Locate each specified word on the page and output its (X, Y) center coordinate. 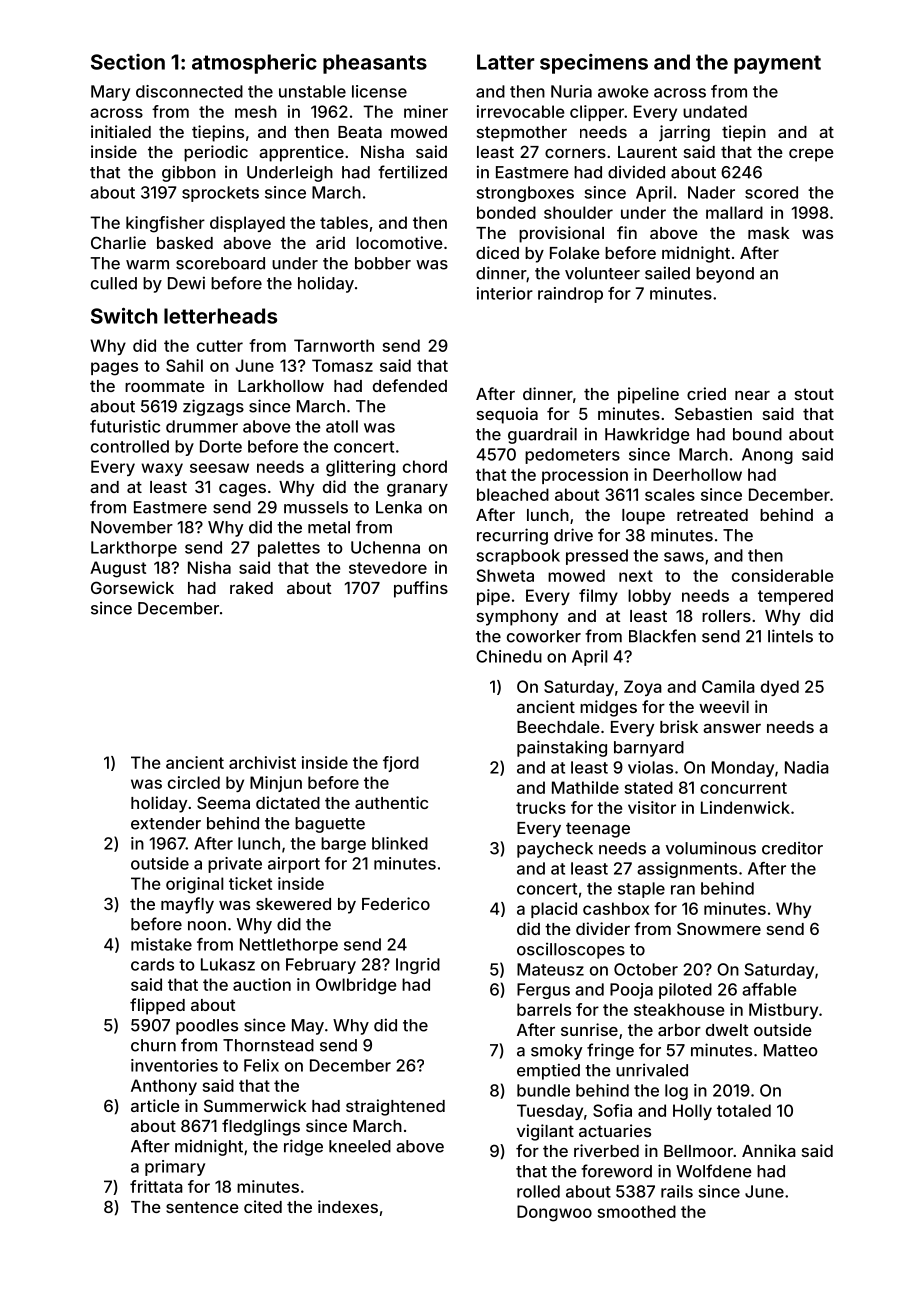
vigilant (545, 1132)
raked (251, 588)
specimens (594, 64)
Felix (261, 1065)
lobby (649, 597)
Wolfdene (714, 1171)
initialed (121, 131)
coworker (544, 636)
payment (777, 64)
